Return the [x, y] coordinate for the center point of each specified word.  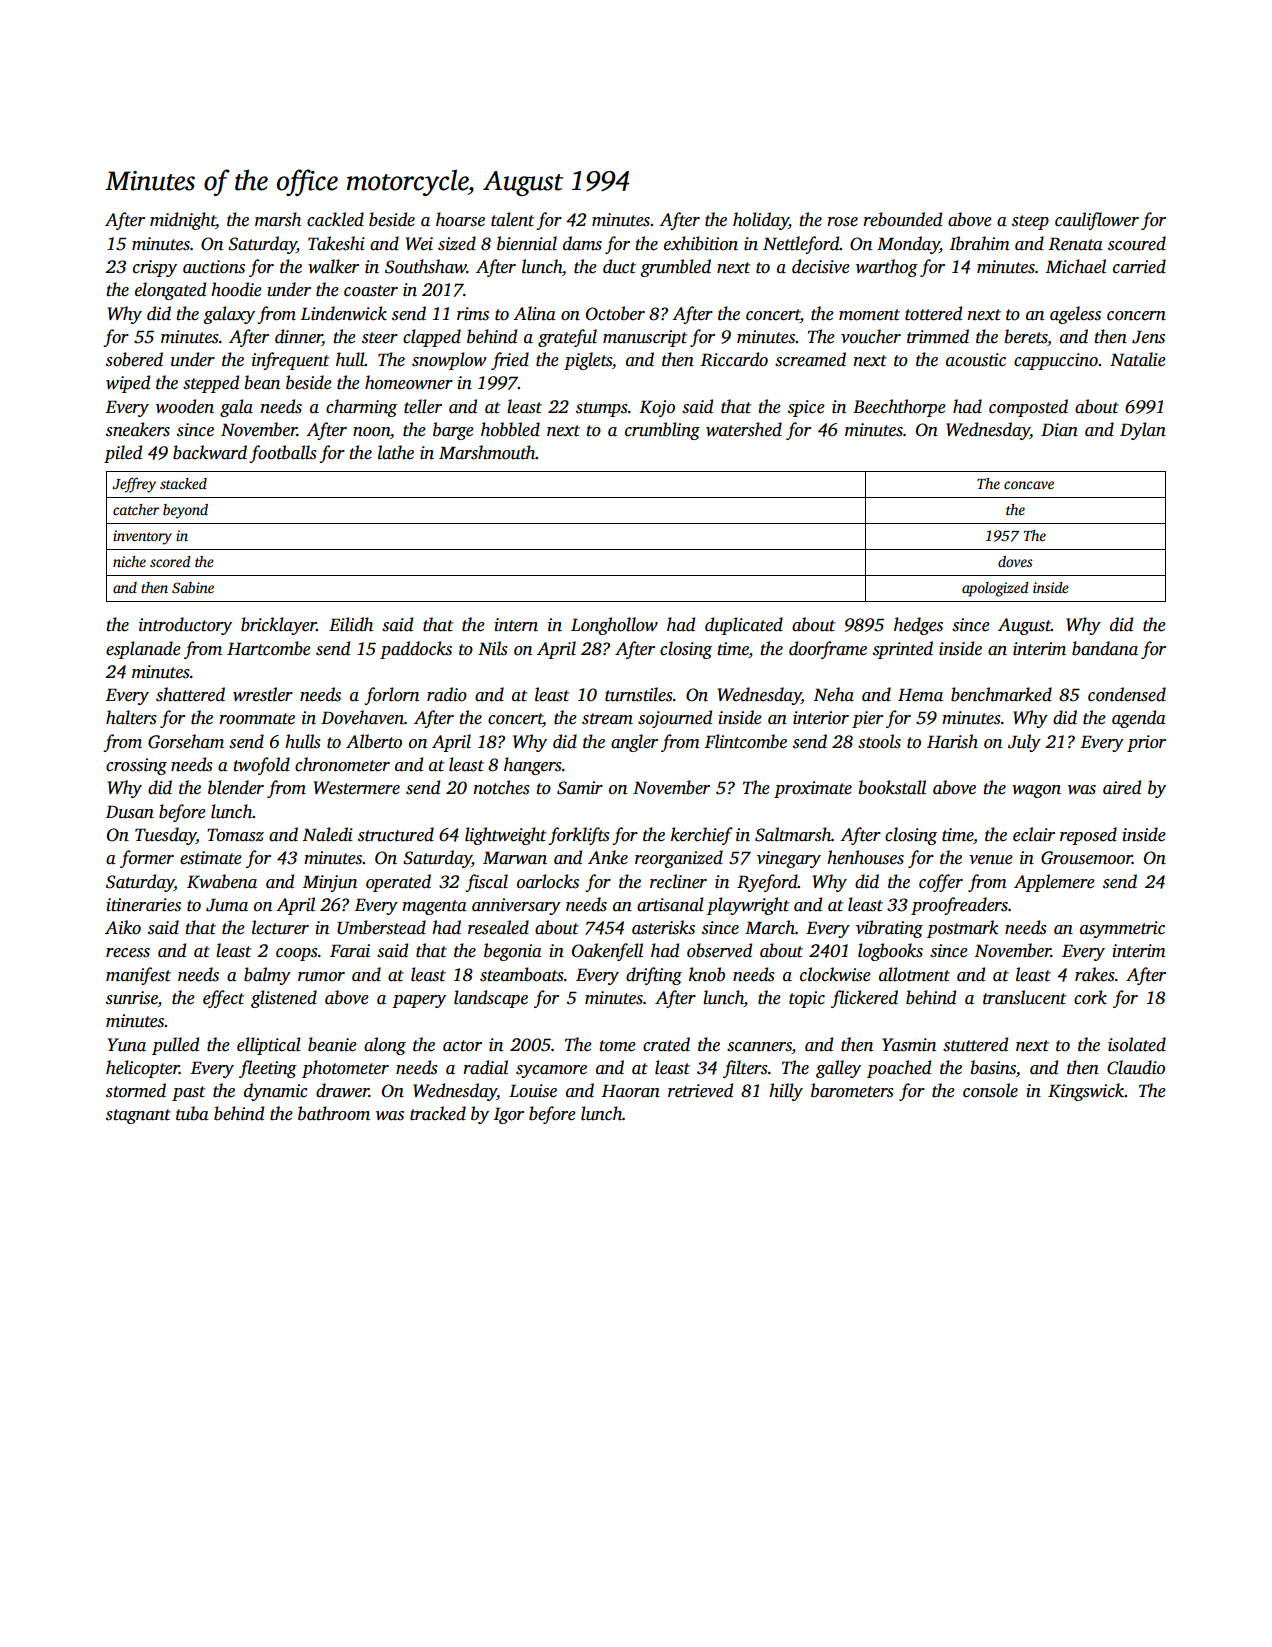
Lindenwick [344, 313]
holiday [761, 221]
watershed [744, 429]
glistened [284, 999]
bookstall [892, 787]
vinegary [789, 859]
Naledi [328, 834]
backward [210, 452]
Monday [908, 245]
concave [1029, 485]
